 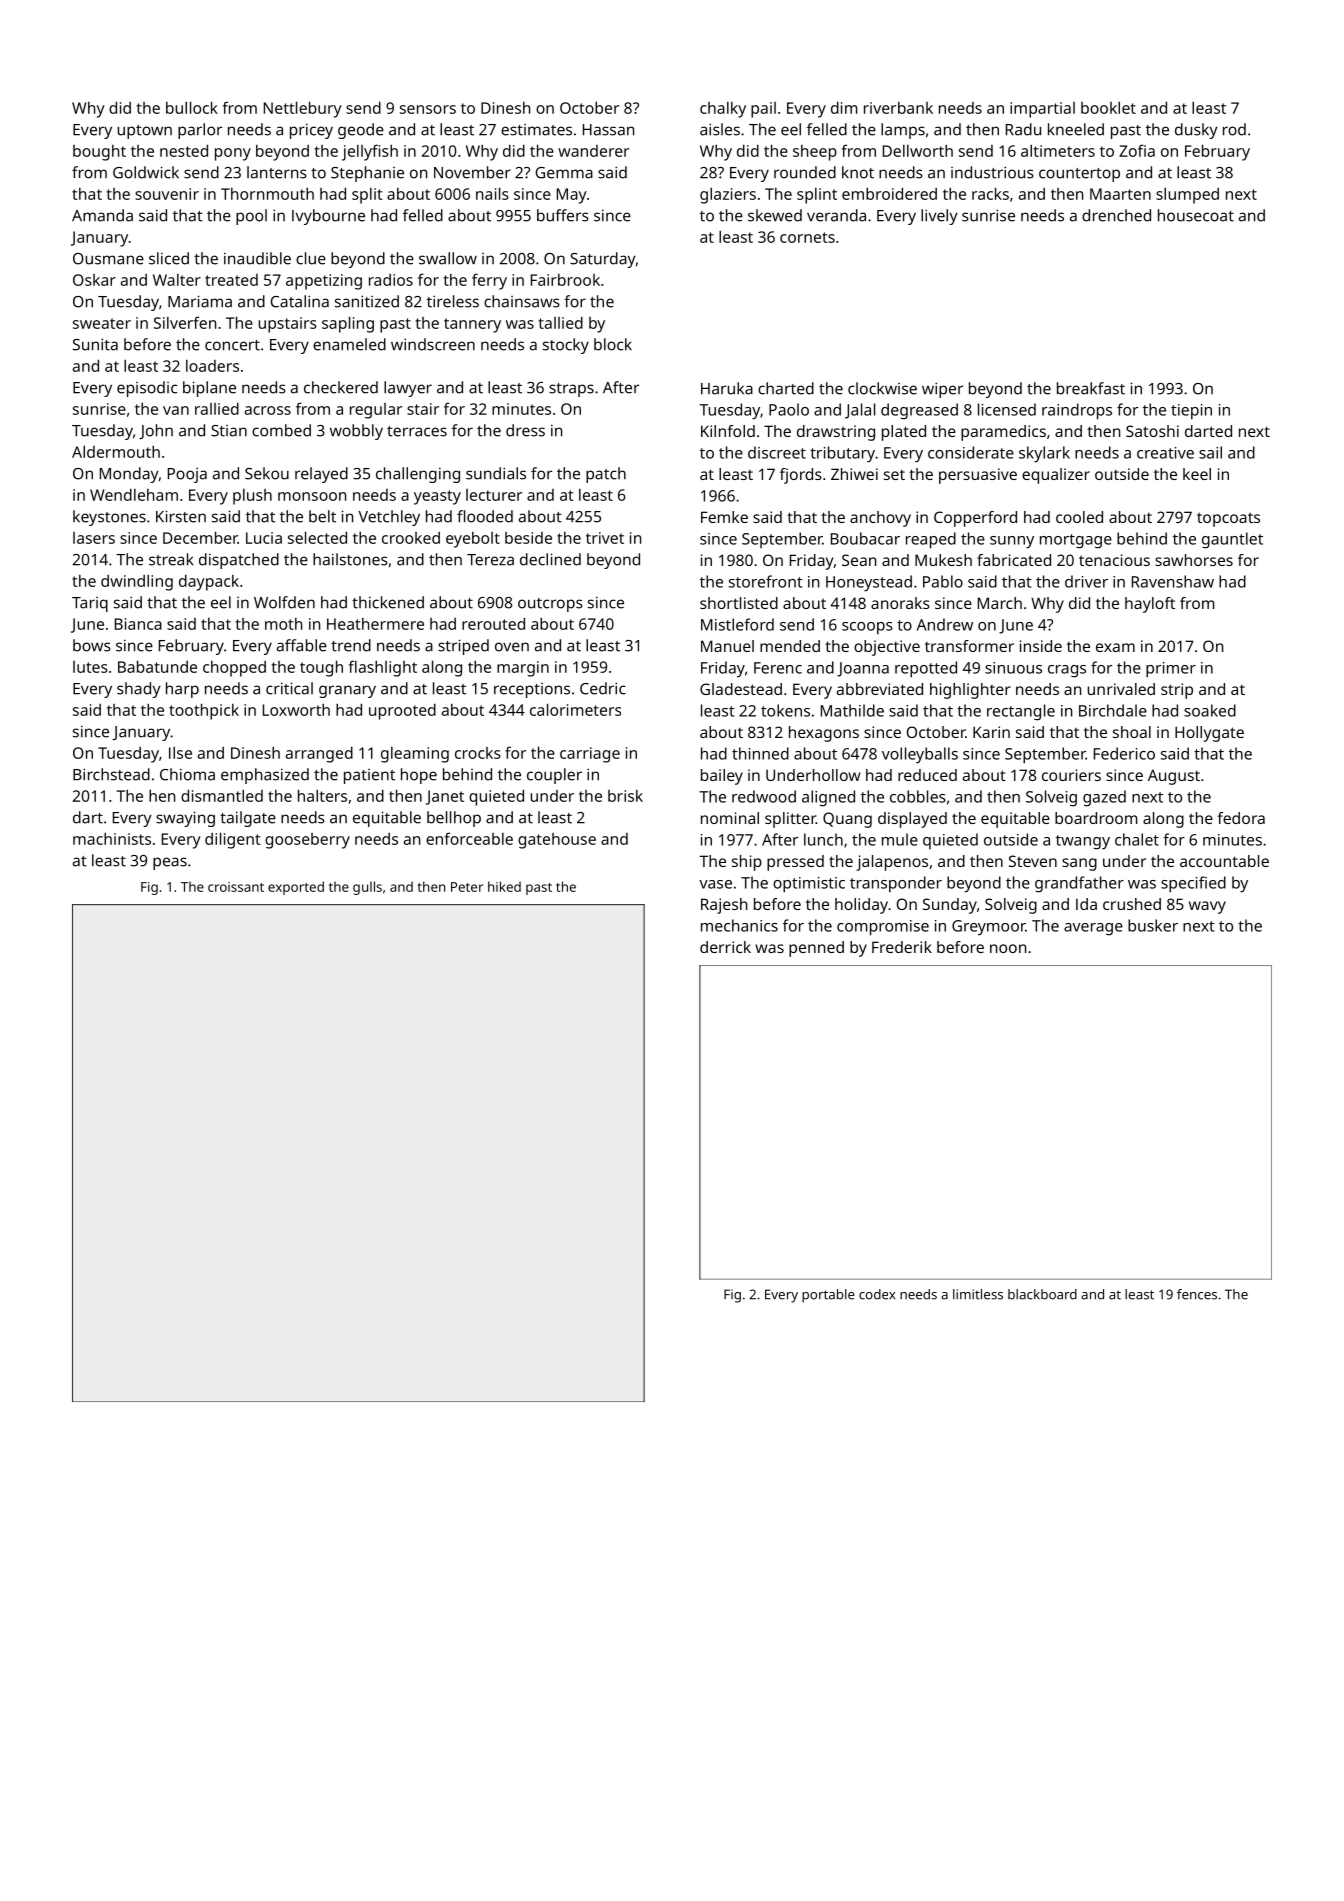 I want to click on Pooja, so click(x=187, y=475).
